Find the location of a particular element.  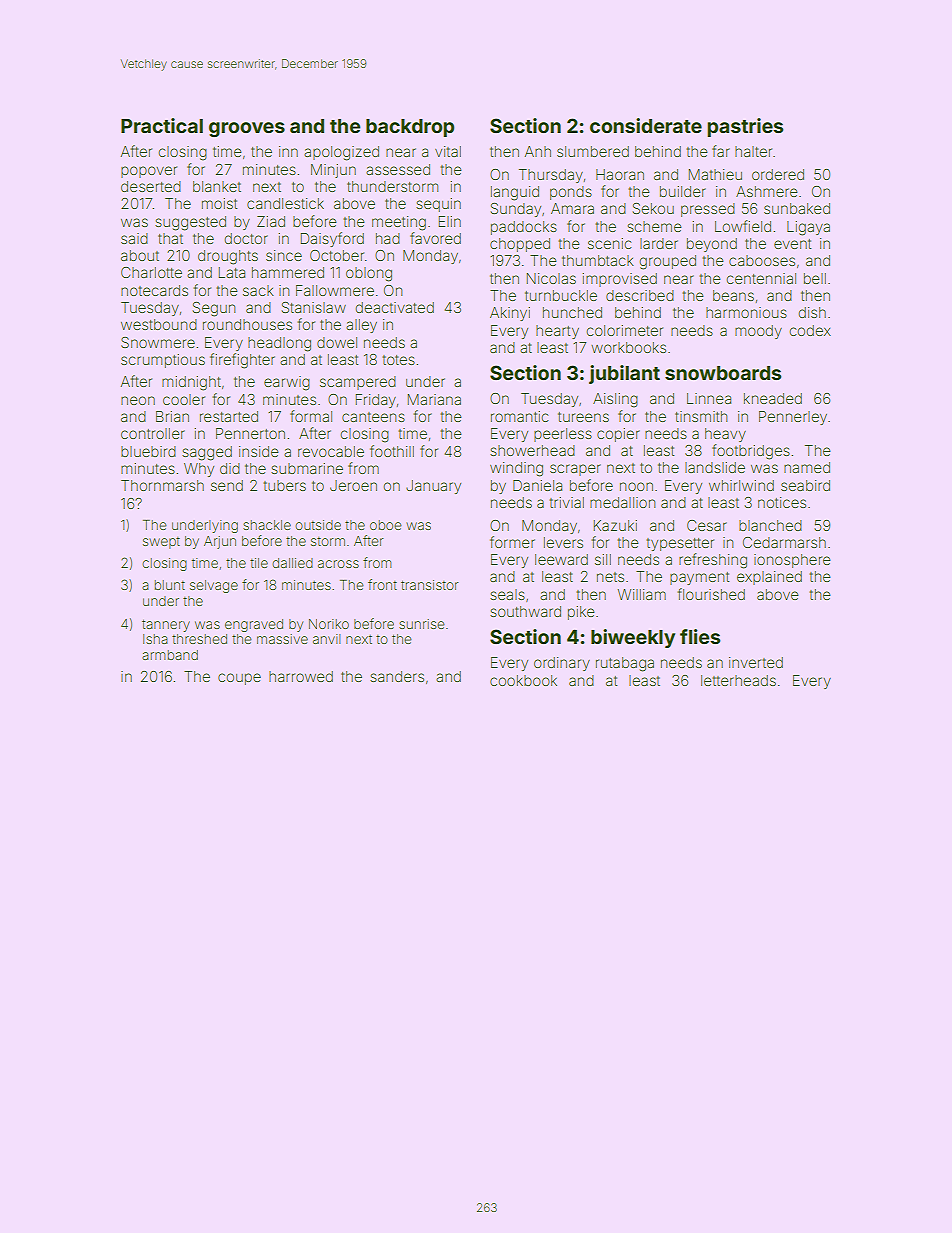

blunt is located at coordinates (170, 585).
